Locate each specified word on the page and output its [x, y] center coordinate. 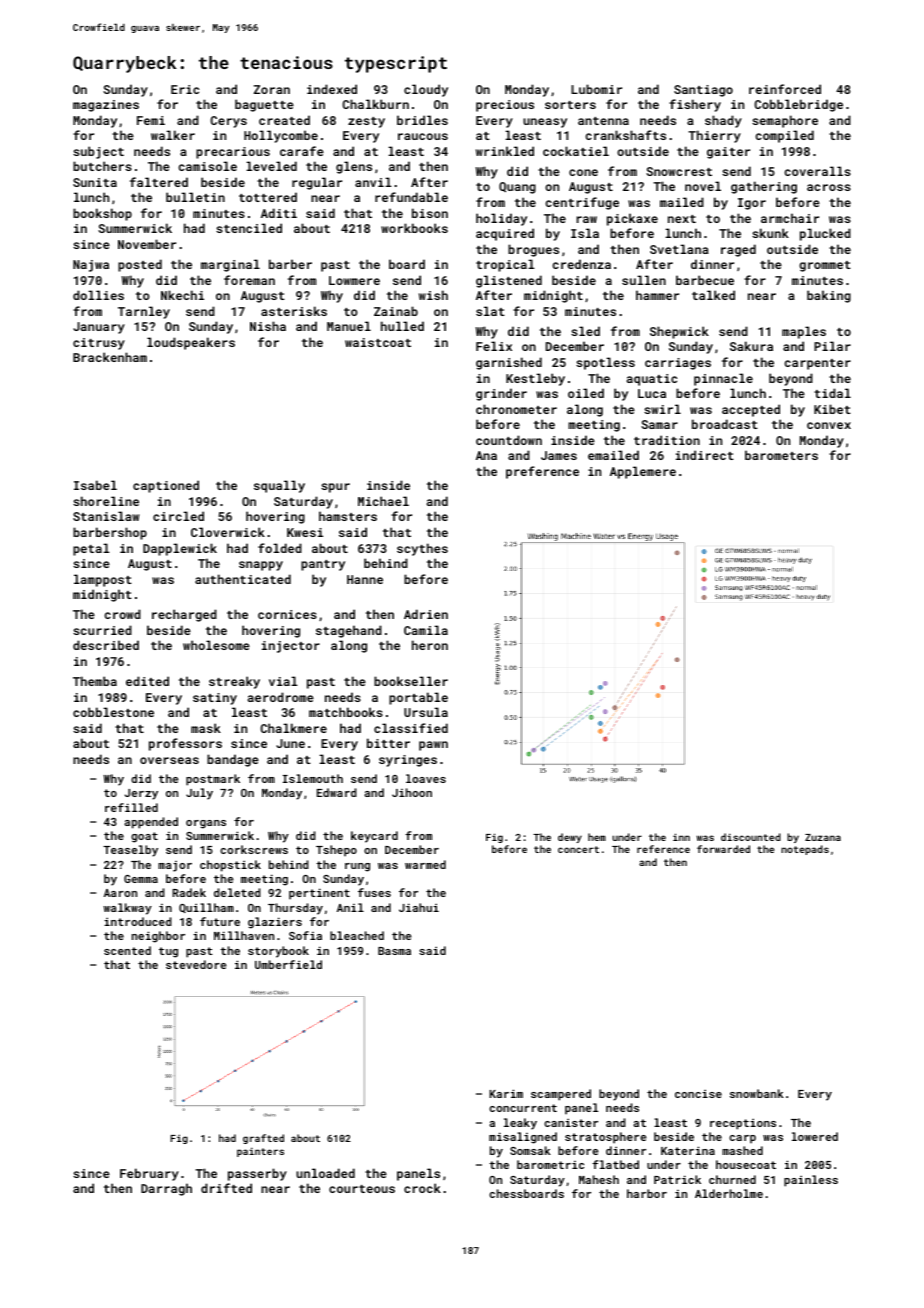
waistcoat [378, 342]
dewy [570, 838]
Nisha [268, 326]
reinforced [785, 89]
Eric [185, 89]
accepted [751, 410]
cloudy [426, 90]
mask [206, 728]
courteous [362, 1189]
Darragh [166, 1189]
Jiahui [419, 907]
